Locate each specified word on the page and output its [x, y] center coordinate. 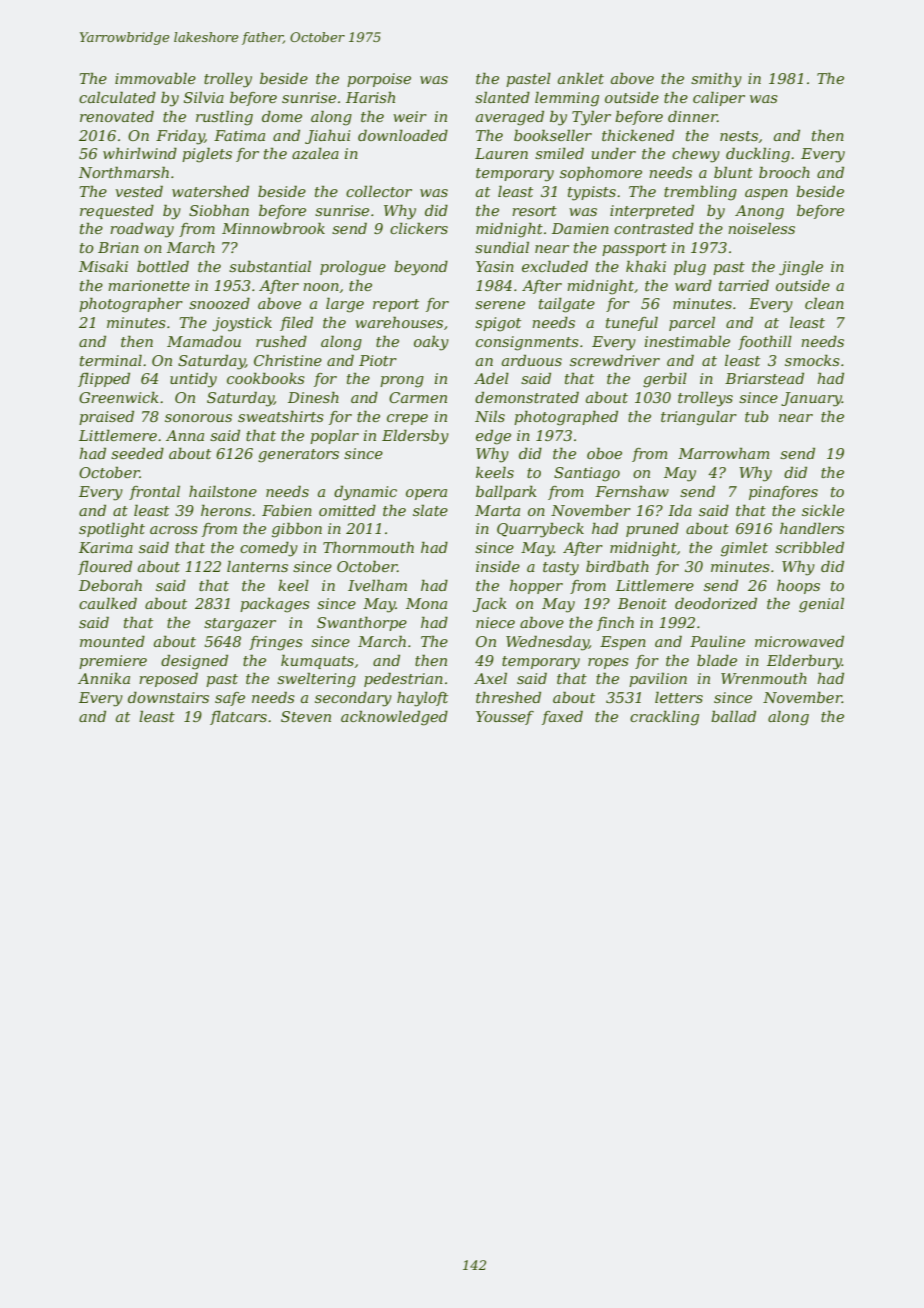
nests [739, 136]
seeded [137, 453]
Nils [490, 416]
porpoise [379, 80]
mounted [112, 641]
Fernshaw [632, 491]
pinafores [783, 493]
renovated [117, 116]
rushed [281, 341]
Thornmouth [368, 547]
